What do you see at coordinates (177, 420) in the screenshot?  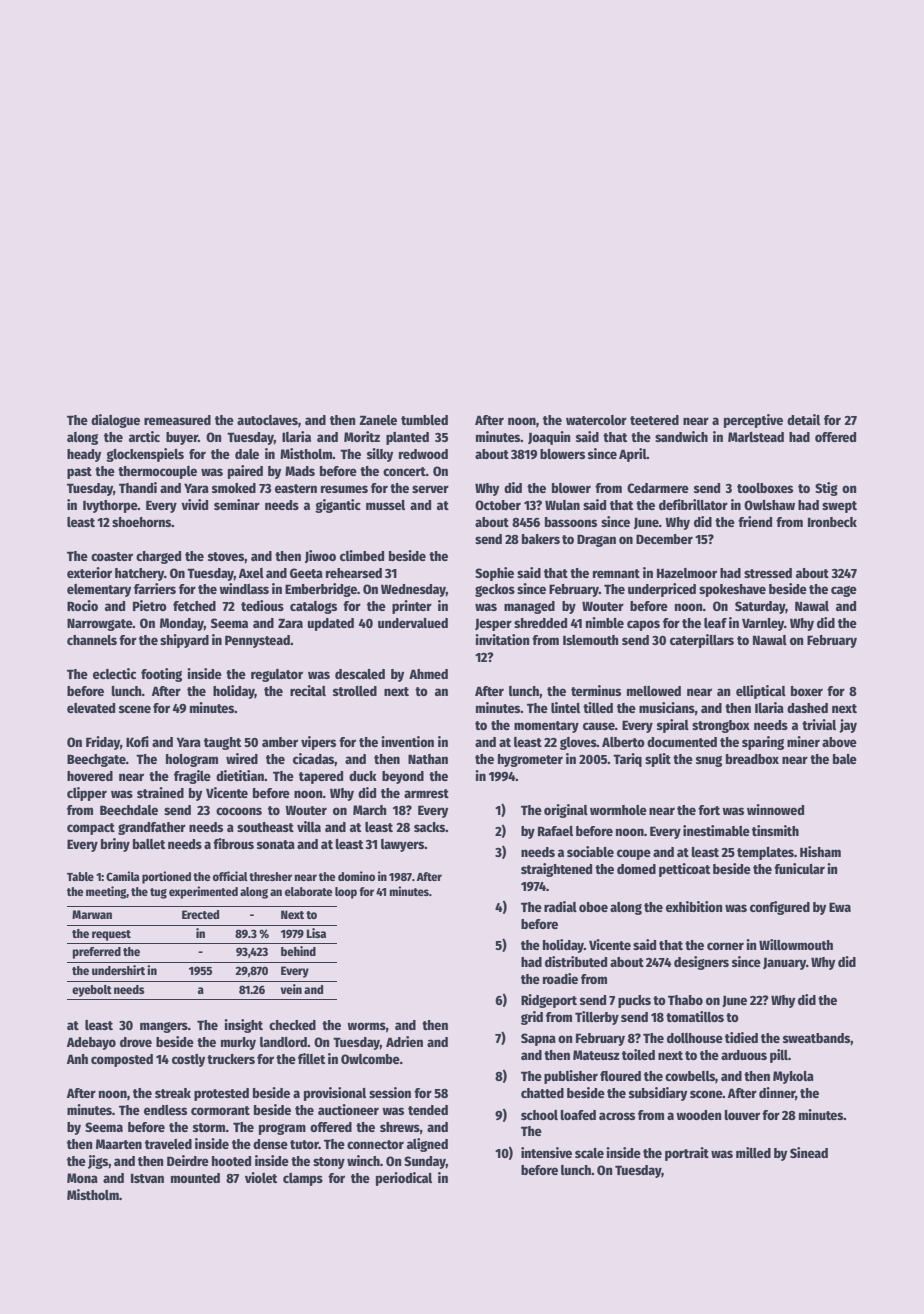 I see `remeasured` at bounding box center [177, 420].
